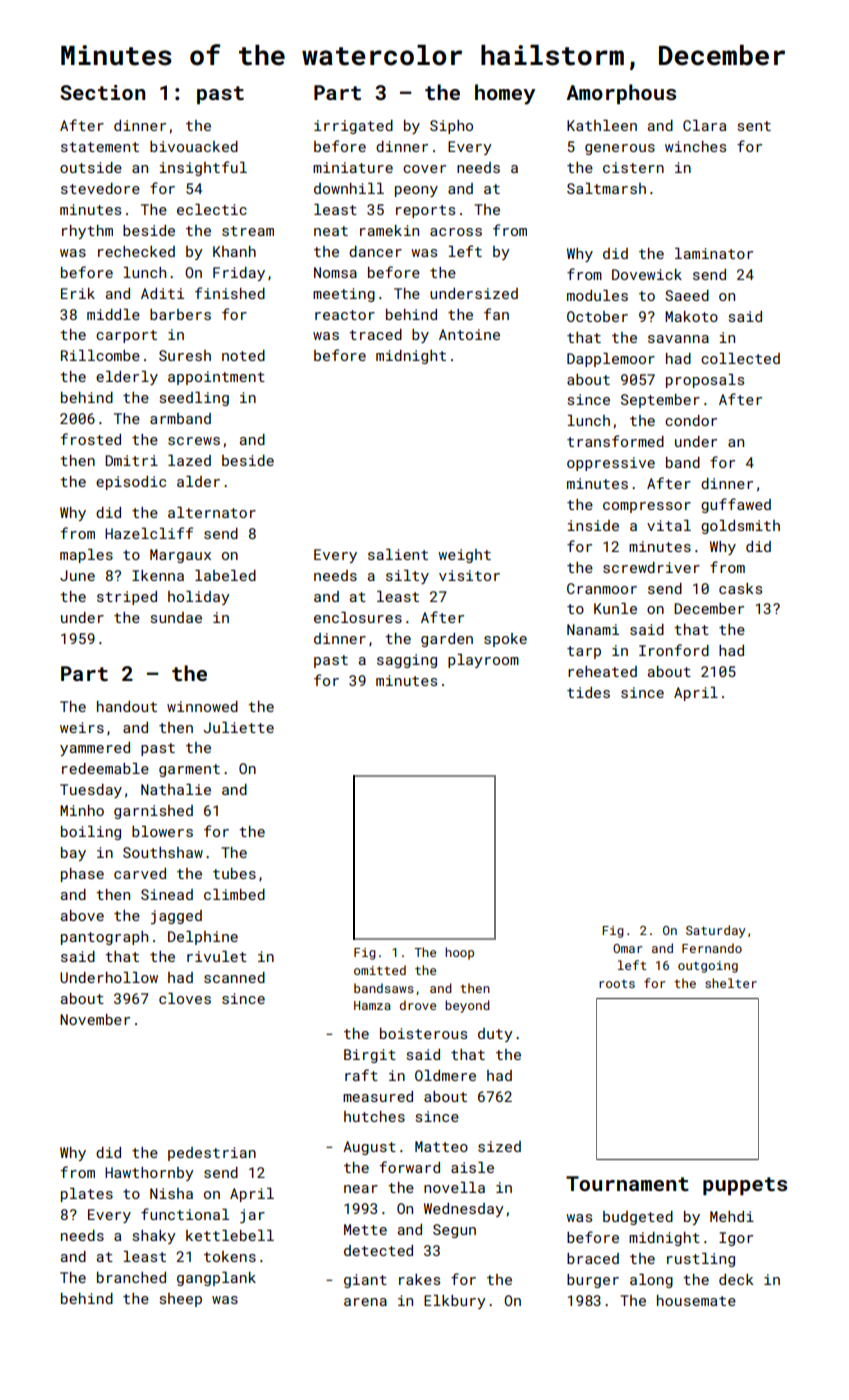  What do you see at coordinates (189, 770) in the screenshot?
I see `garment` at bounding box center [189, 770].
